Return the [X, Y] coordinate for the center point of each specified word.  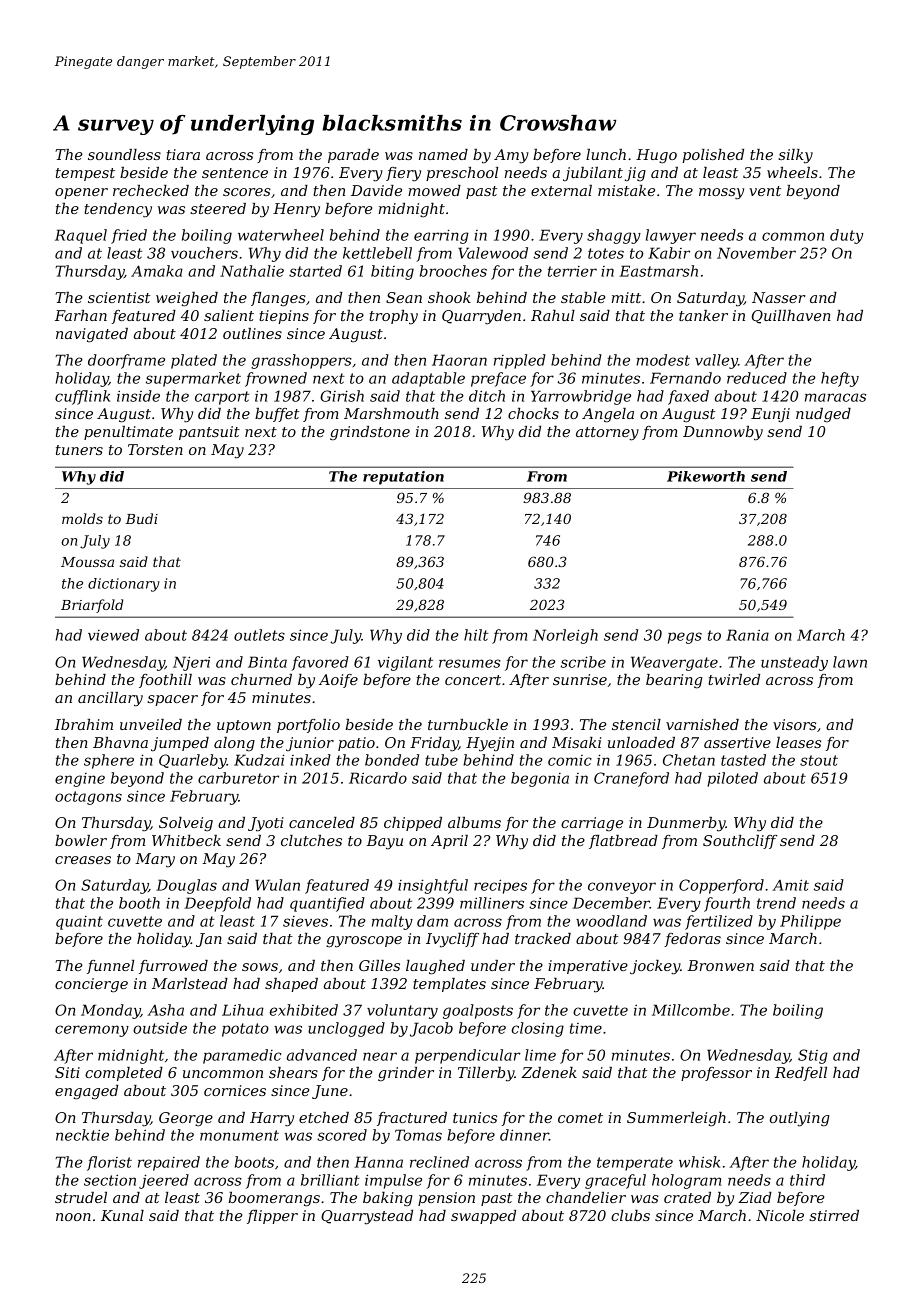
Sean [404, 297]
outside [160, 1028]
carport [222, 398]
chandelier [586, 1197]
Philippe [810, 922]
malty [392, 922]
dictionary [124, 585]
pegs [685, 638]
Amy [511, 156]
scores [247, 192]
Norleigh [565, 636]
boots [254, 1162]
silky [795, 156]
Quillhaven [791, 317]
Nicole [780, 1215]
